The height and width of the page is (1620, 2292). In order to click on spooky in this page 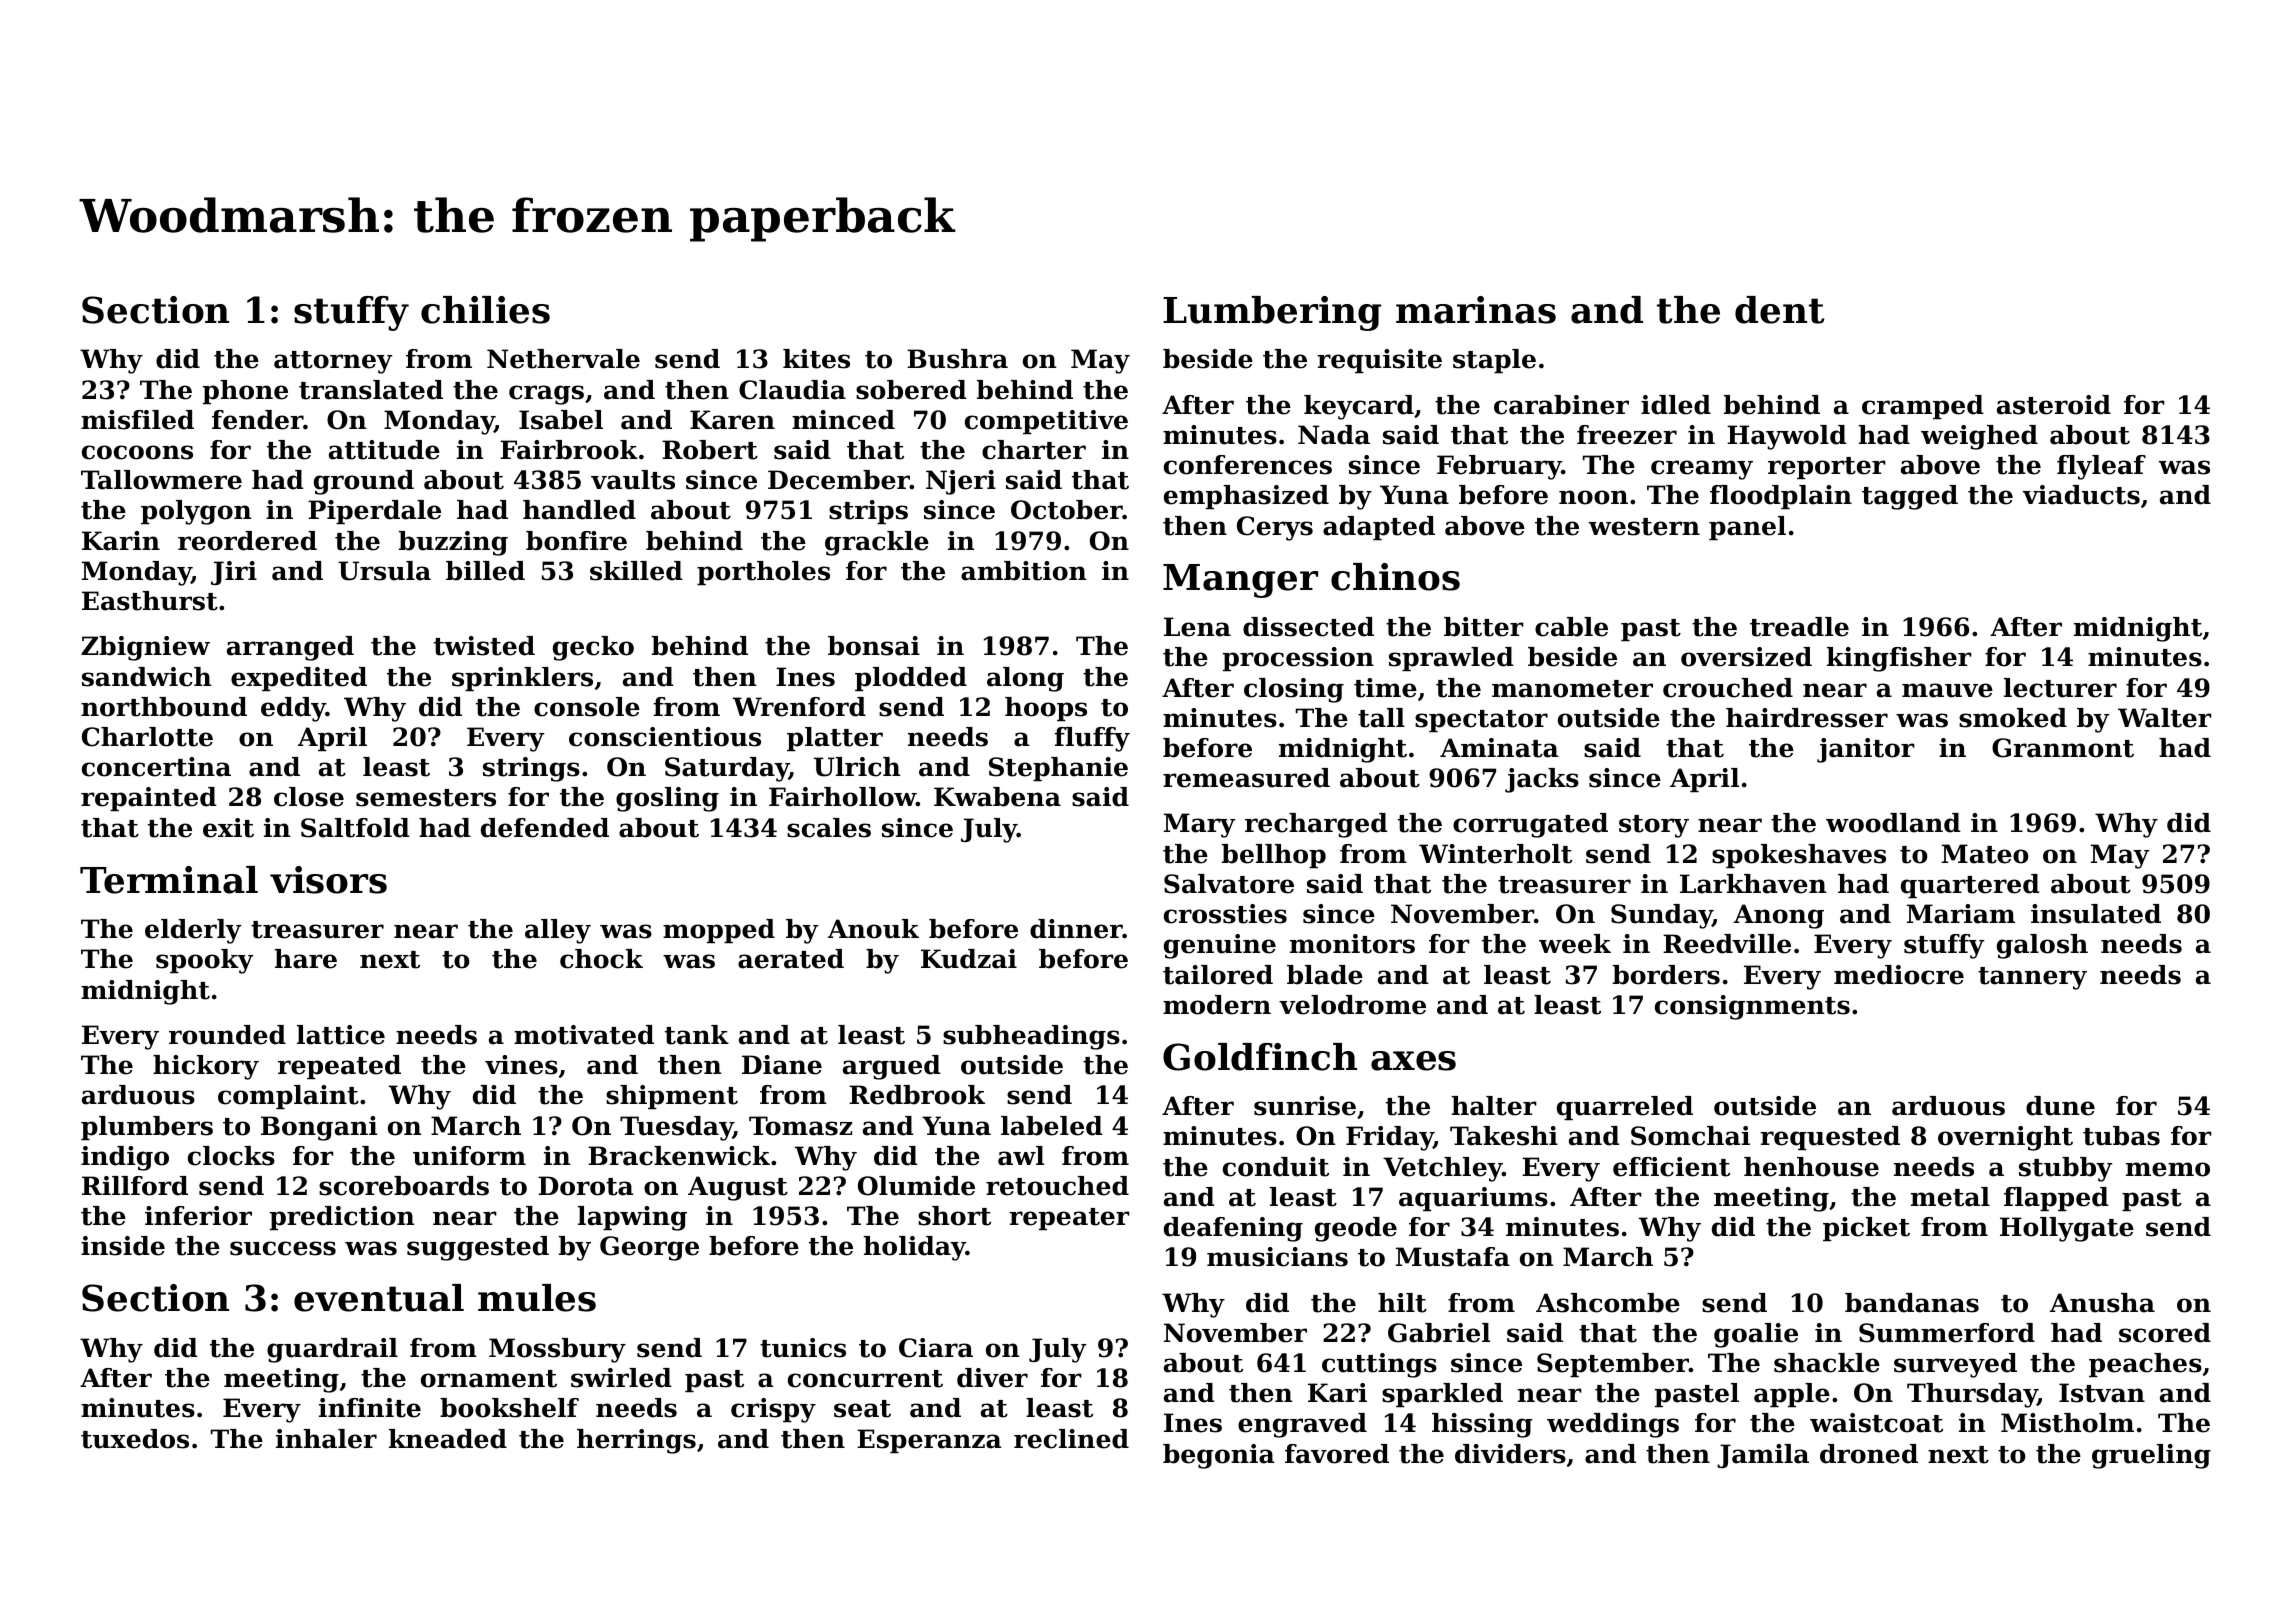, I will do `click(204, 961)`.
